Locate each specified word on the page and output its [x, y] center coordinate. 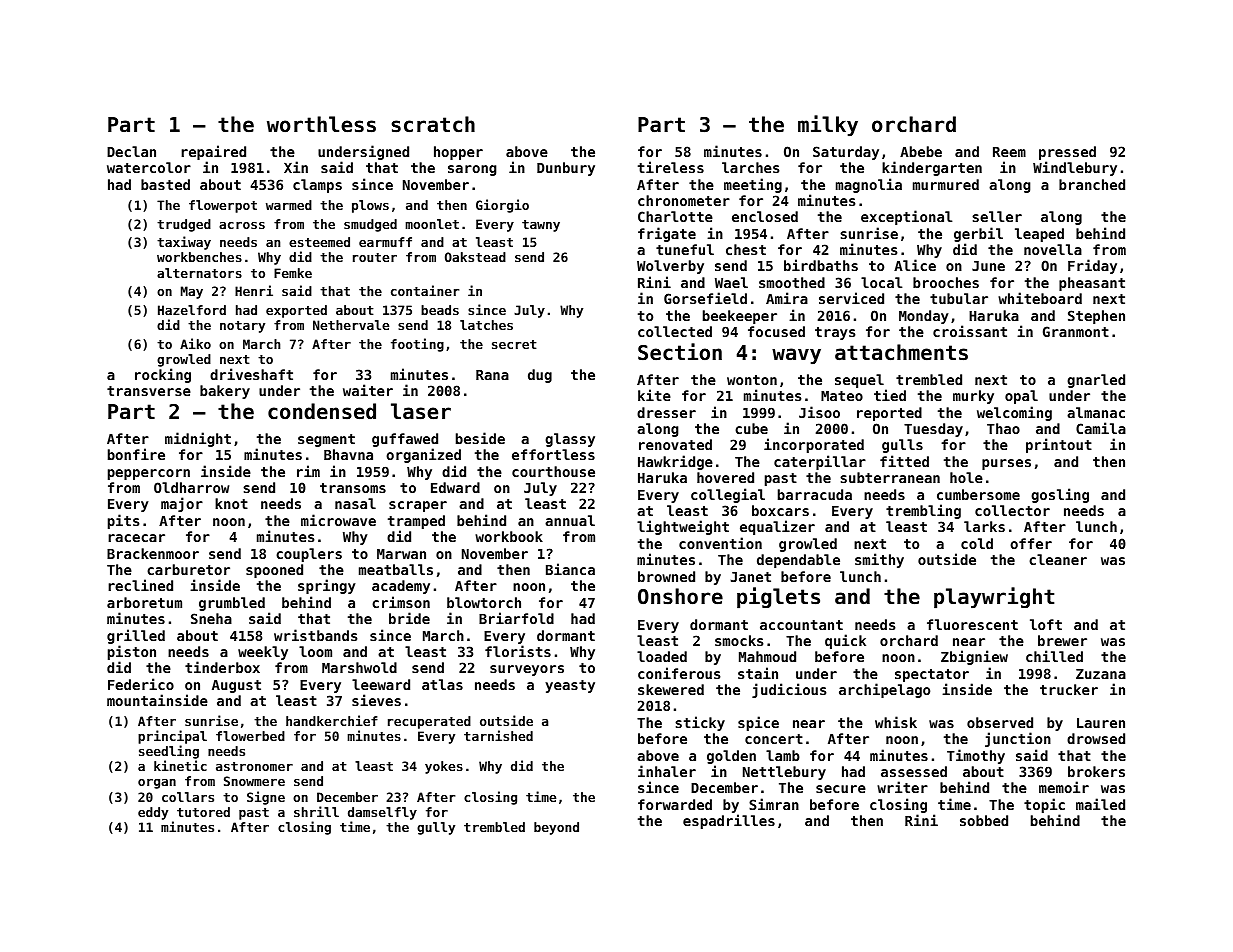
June [988, 266]
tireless [671, 167]
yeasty [570, 686]
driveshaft [251, 374]
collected [675, 331]
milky [828, 125]
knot [231, 503]
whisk [896, 722]
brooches [946, 282]
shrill [316, 811]
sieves [376, 700]
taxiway [184, 243]
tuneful [685, 249]
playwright [994, 598]
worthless [321, 124]
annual [570, 520]
